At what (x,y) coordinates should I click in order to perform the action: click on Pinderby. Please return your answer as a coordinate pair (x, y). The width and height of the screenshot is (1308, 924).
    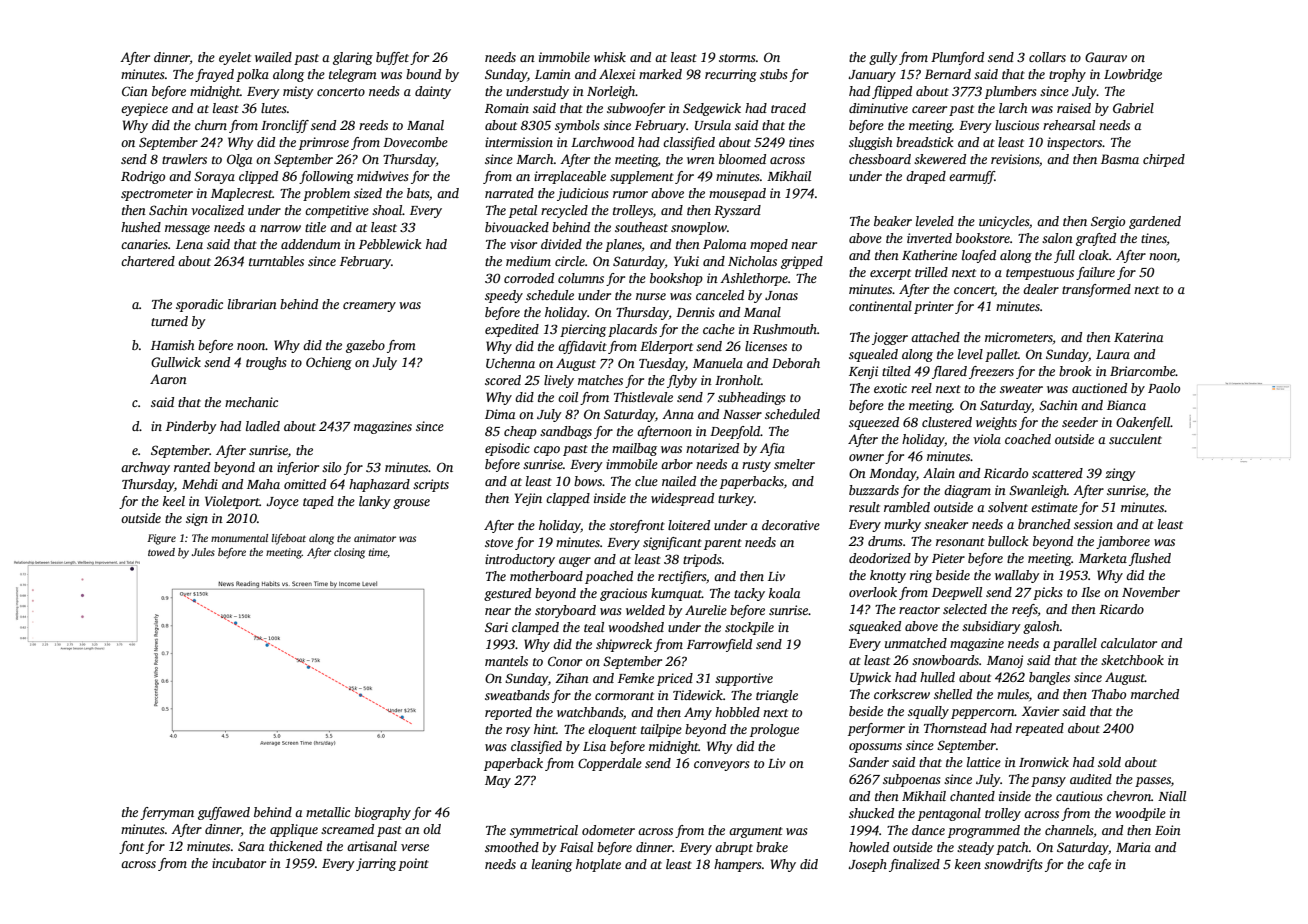
    Looking at the image, I should click on (191, 427).
